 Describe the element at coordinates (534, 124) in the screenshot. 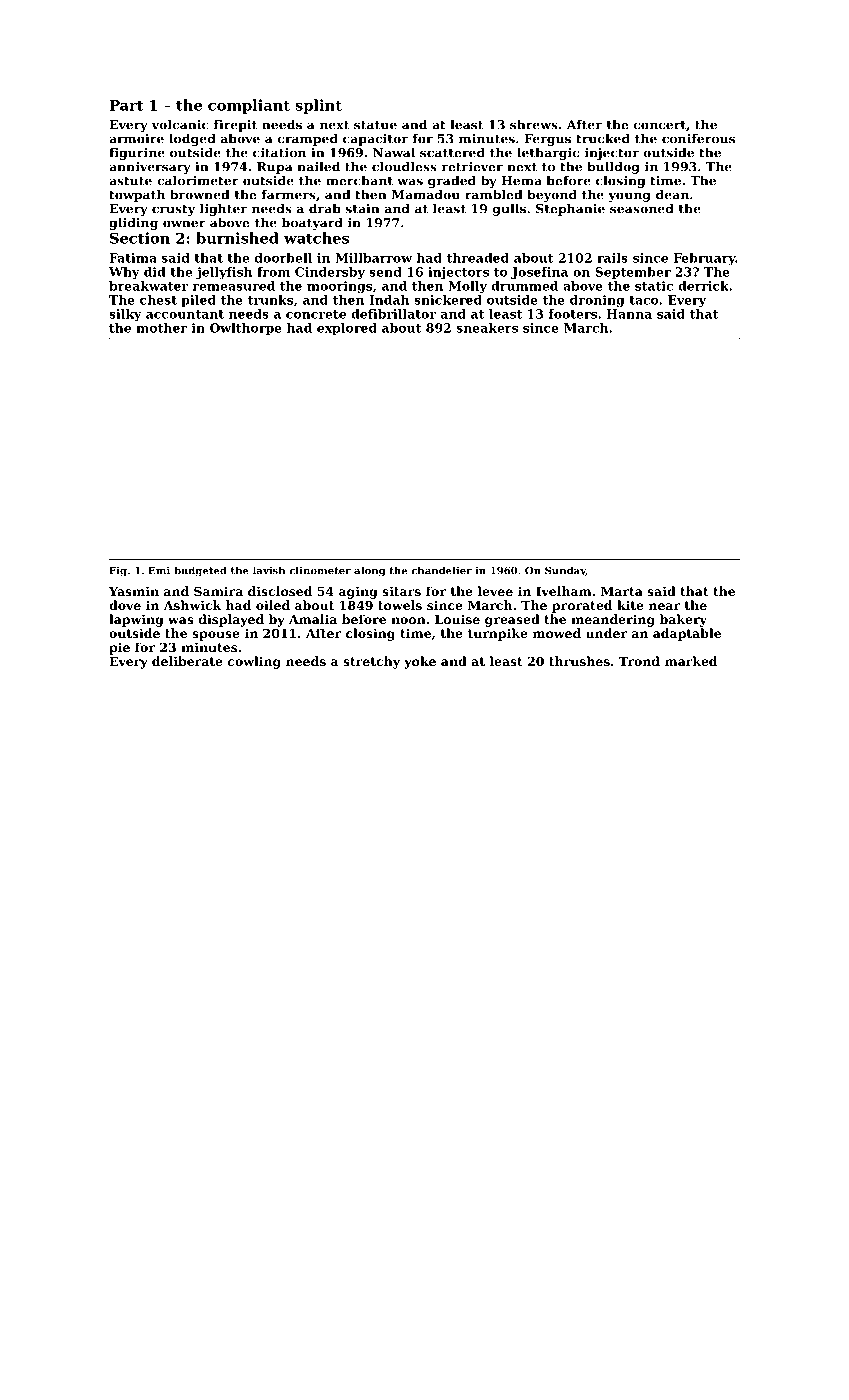

I see `shrews` at that location.
